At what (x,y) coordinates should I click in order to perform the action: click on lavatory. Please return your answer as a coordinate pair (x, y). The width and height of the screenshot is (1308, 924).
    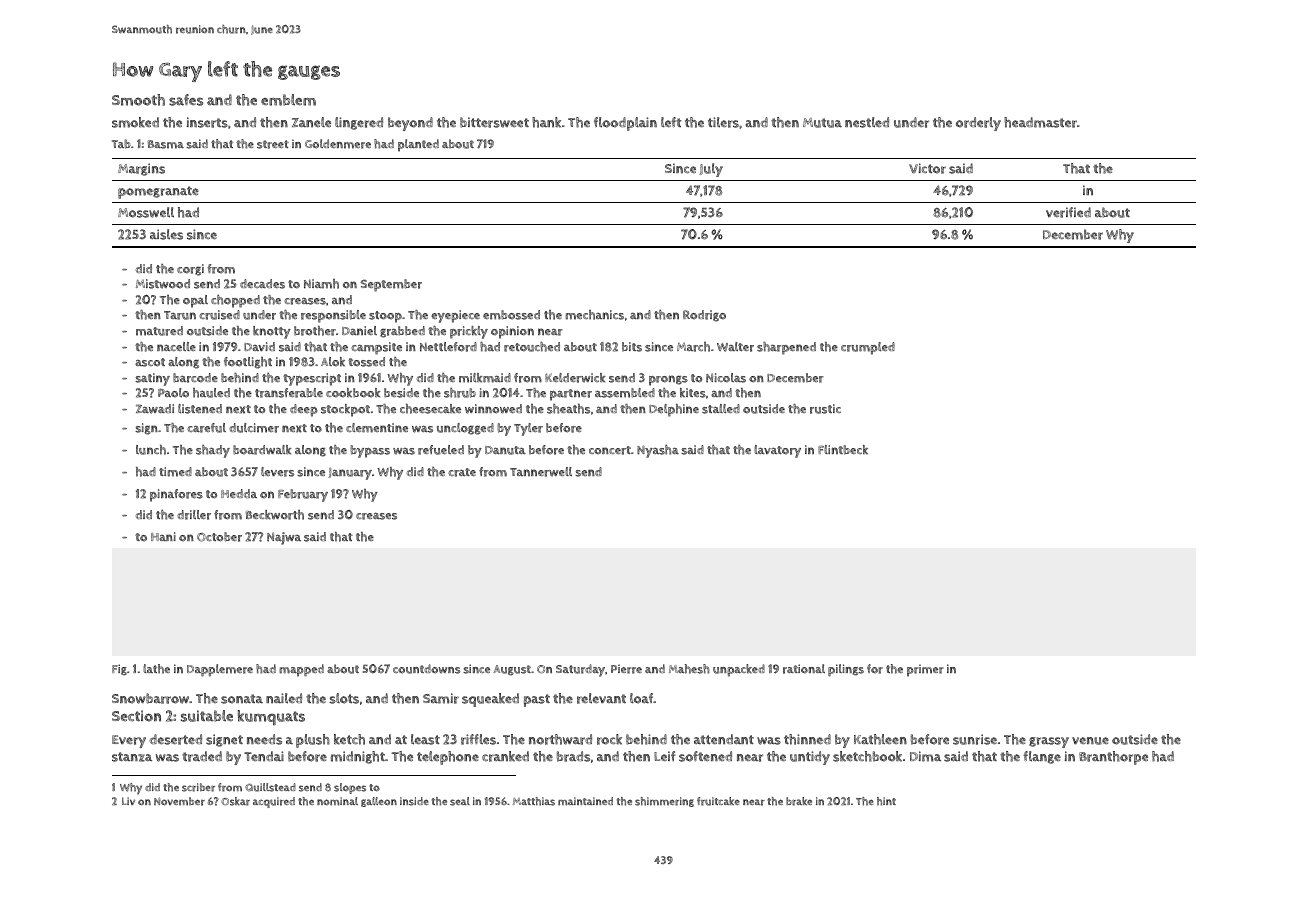
    Looking at the image, I should click on (777, 451).
